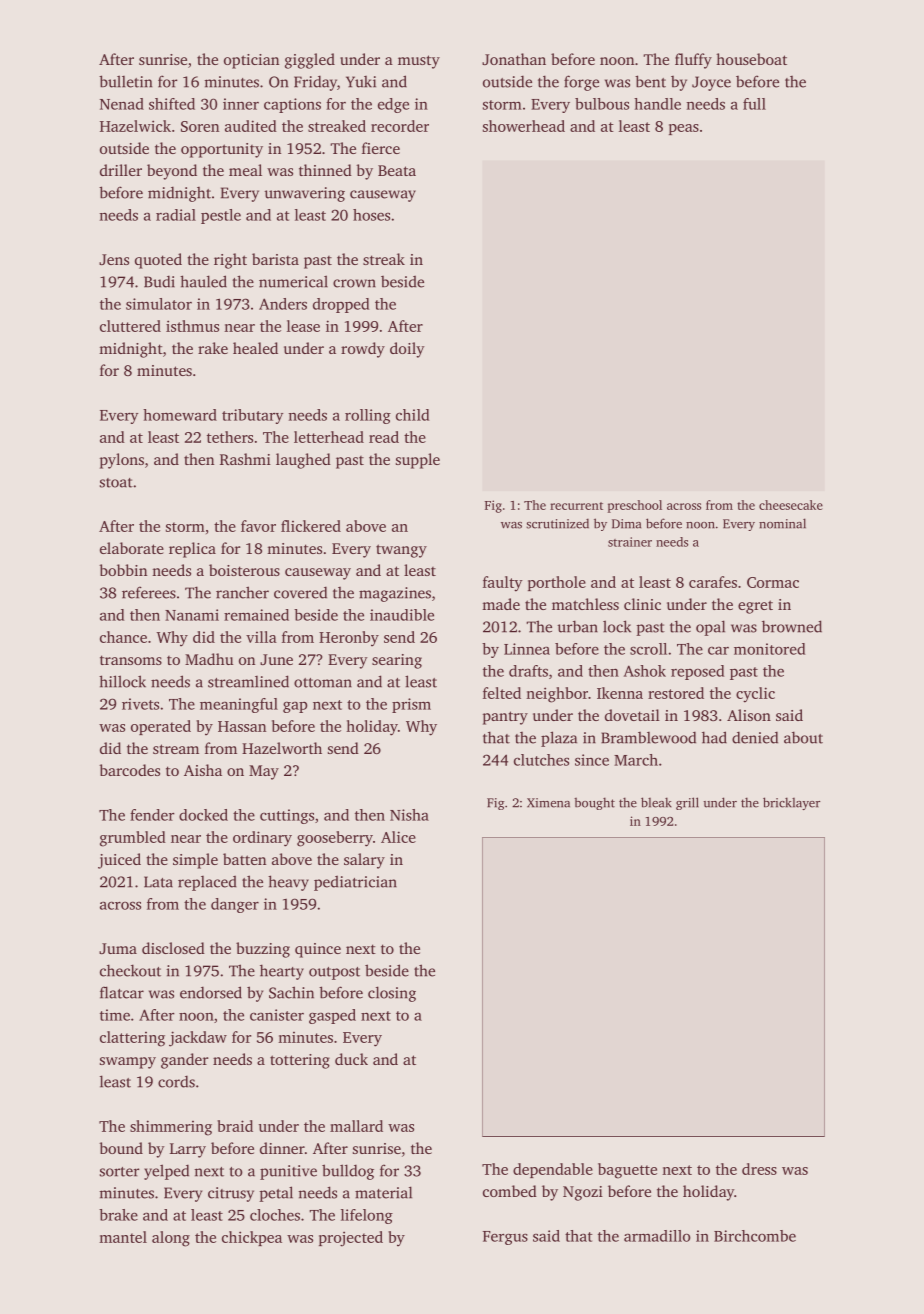  Describe the element at coordinates (411, 705) in the screenshot. I see `prism` at that location.
